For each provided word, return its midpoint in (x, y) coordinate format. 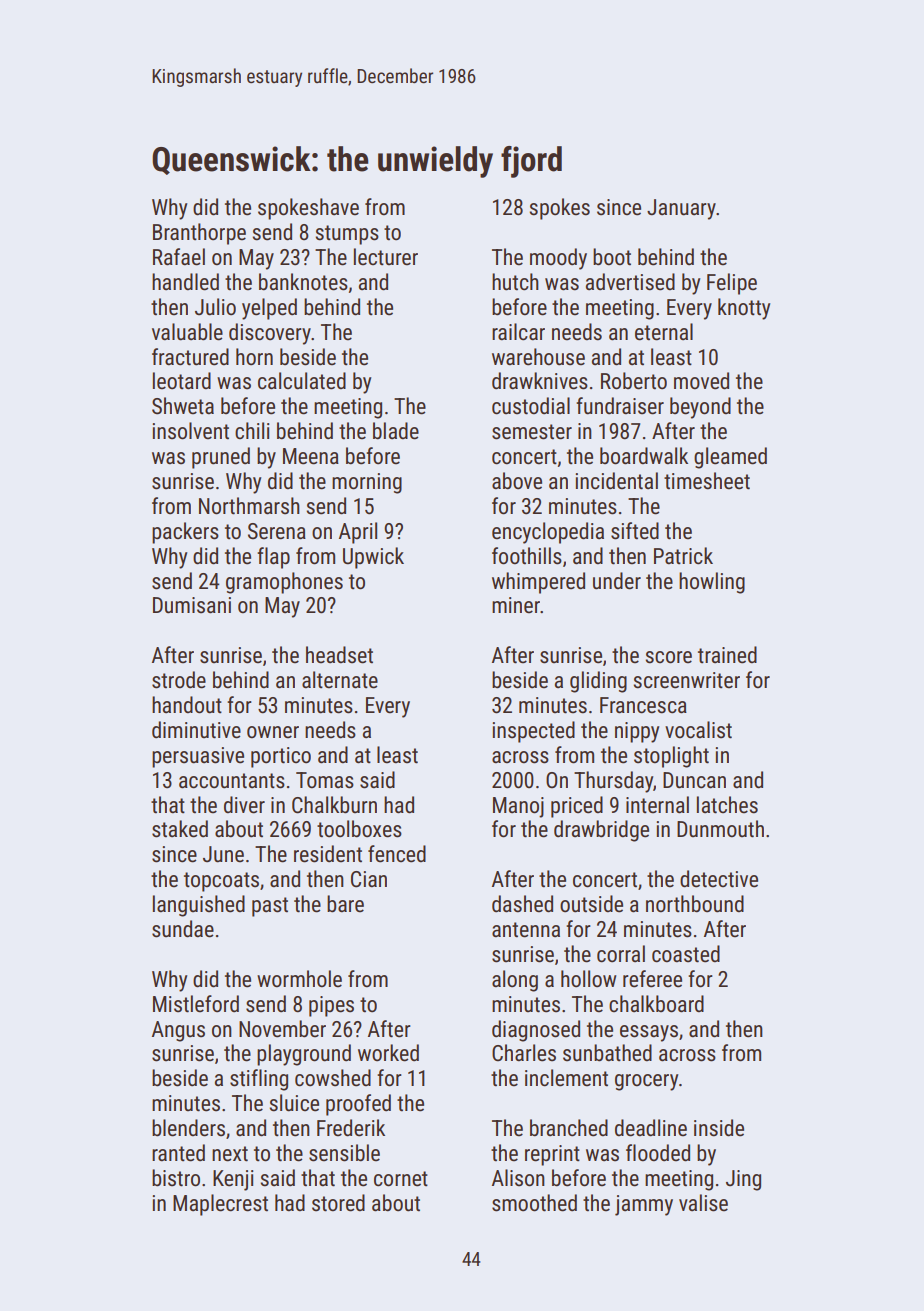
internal (657, 805)
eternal (664, 332)
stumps (347, 235)
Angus (178, 1031)
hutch (515, 282)
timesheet (707, 481)
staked (180, 829)
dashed (522, 904)
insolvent (191, 431)
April (358, 533)
